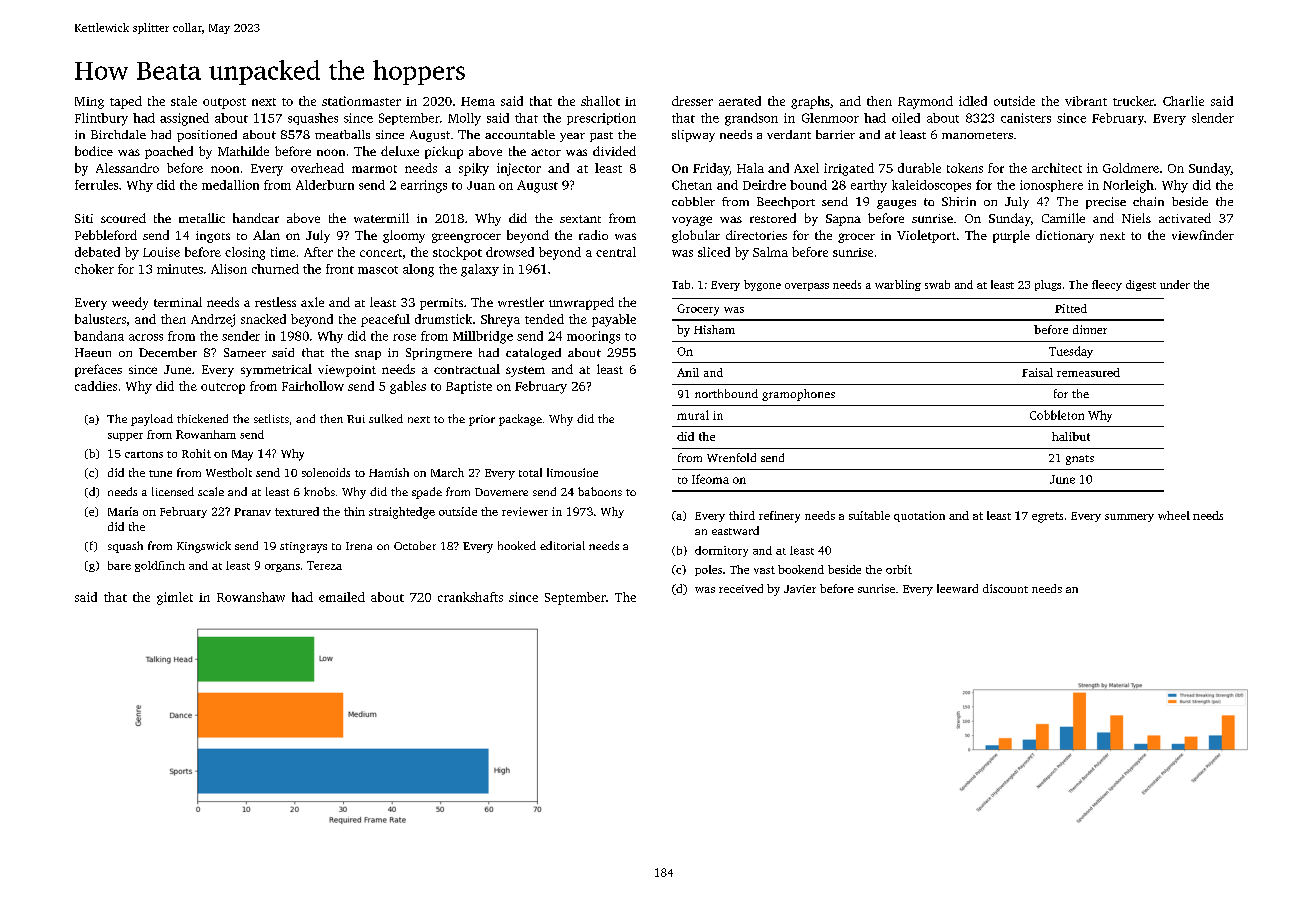  I want to click on snacked, so click(263, 319).
